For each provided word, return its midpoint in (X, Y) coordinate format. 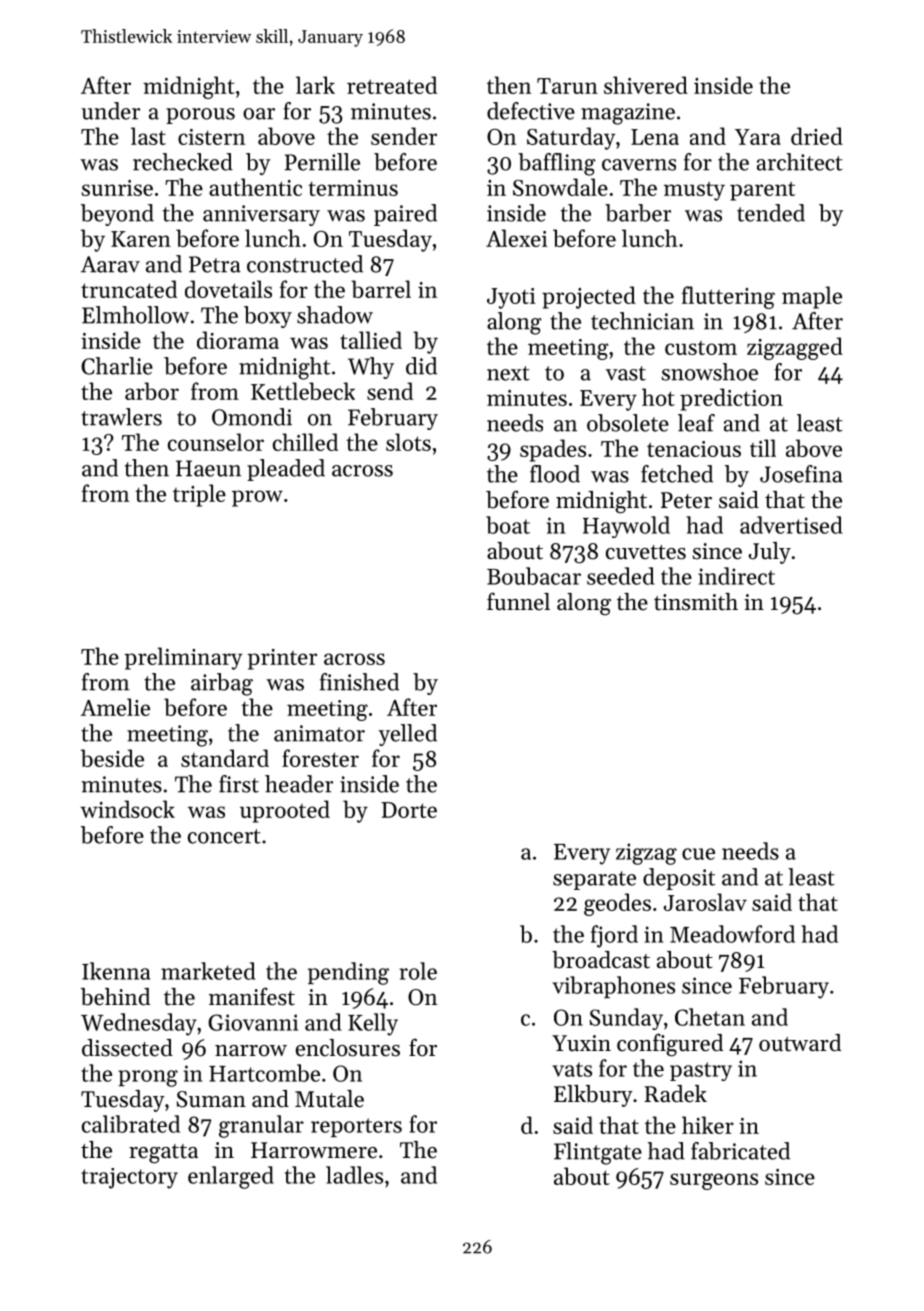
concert (224, 836)
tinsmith (696, 602)
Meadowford (732, 934)
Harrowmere (314, 1150)
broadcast (601, 960)
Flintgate (598, 1153)
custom (701, 348)
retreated (392, 85)
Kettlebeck (303, 391)
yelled (407, 735)
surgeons (714, 1181)
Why (371, 368)
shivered (646, 85)
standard (225, 758)
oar (259, 114)
